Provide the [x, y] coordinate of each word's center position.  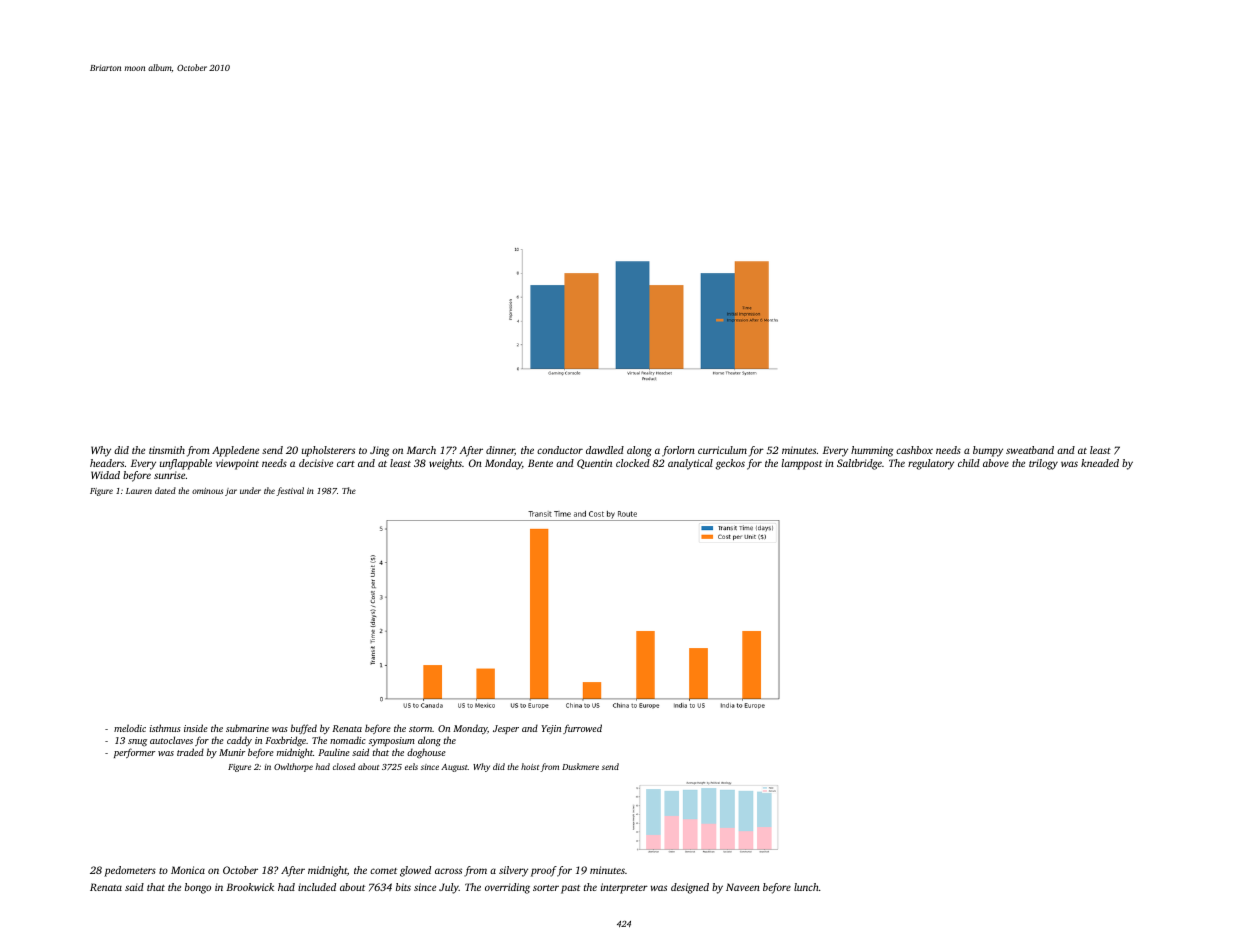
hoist [530, 766]
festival [290, 491]
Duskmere [580, 766]
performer [134, 753]
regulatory [931, 464]
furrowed [582, 729]
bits [403, 887]
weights [445, 464]
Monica [188, 870]
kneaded [1100, 463]
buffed [304, 729]
